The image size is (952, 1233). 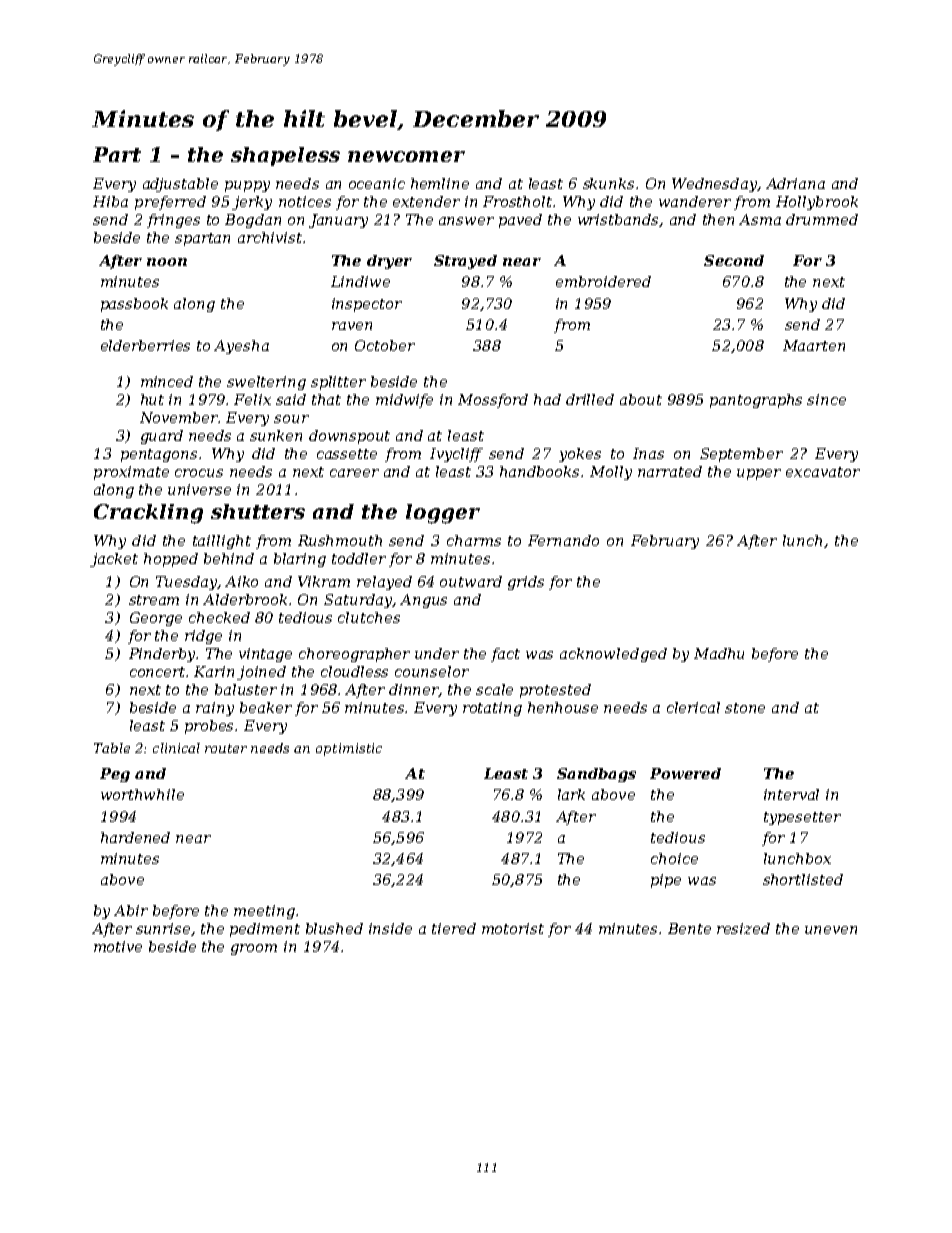 What do you see at coordinates (276, 435) in the screenshot?
I see `sunken` at bounding box center [276, 435].
